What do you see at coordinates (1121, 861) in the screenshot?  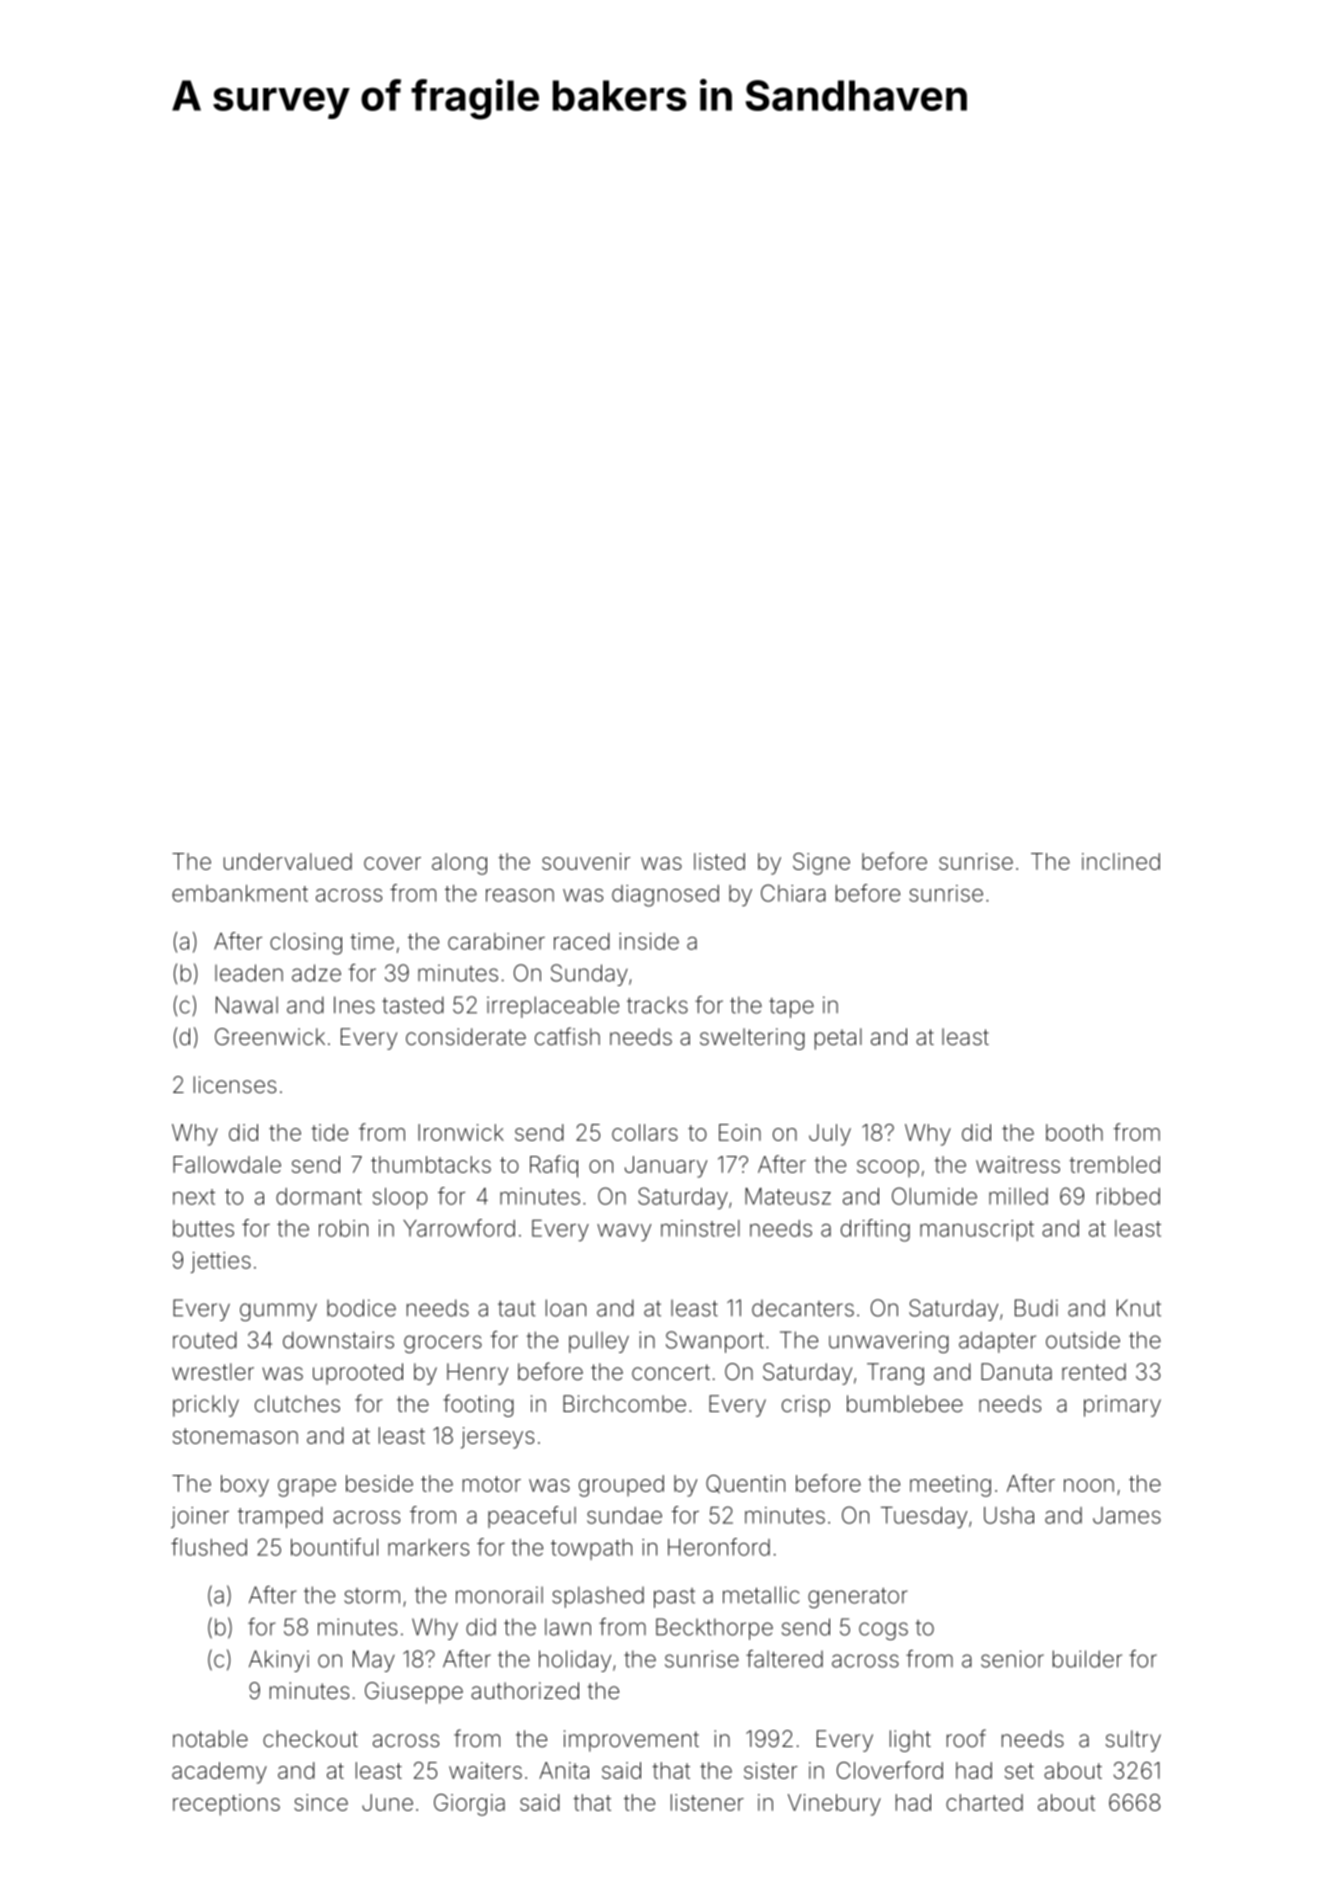 I see `inclined` at bounding box center [1121, 861].
